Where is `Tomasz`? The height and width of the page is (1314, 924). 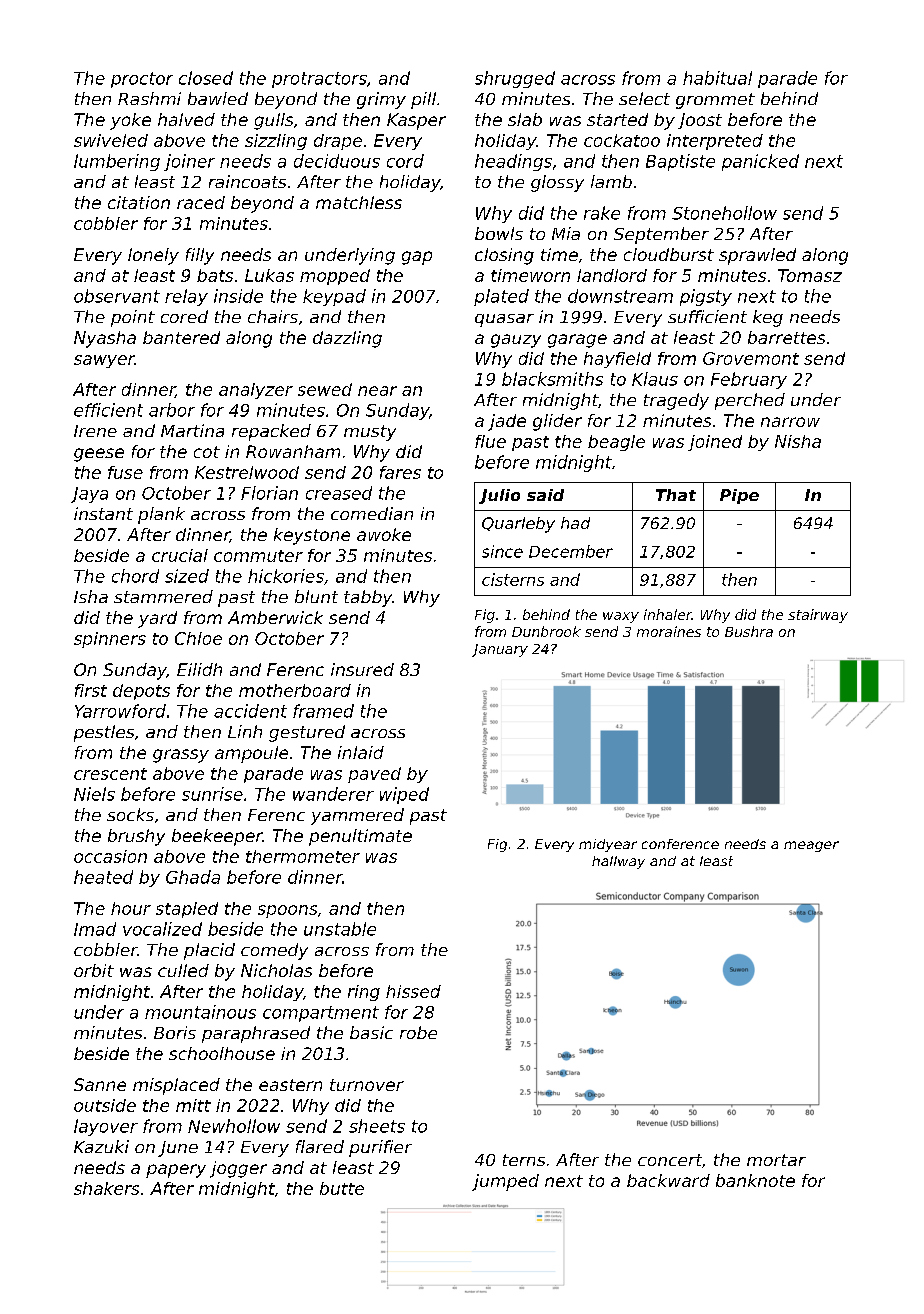
Tomasz is located at coordinates (810, 275).
